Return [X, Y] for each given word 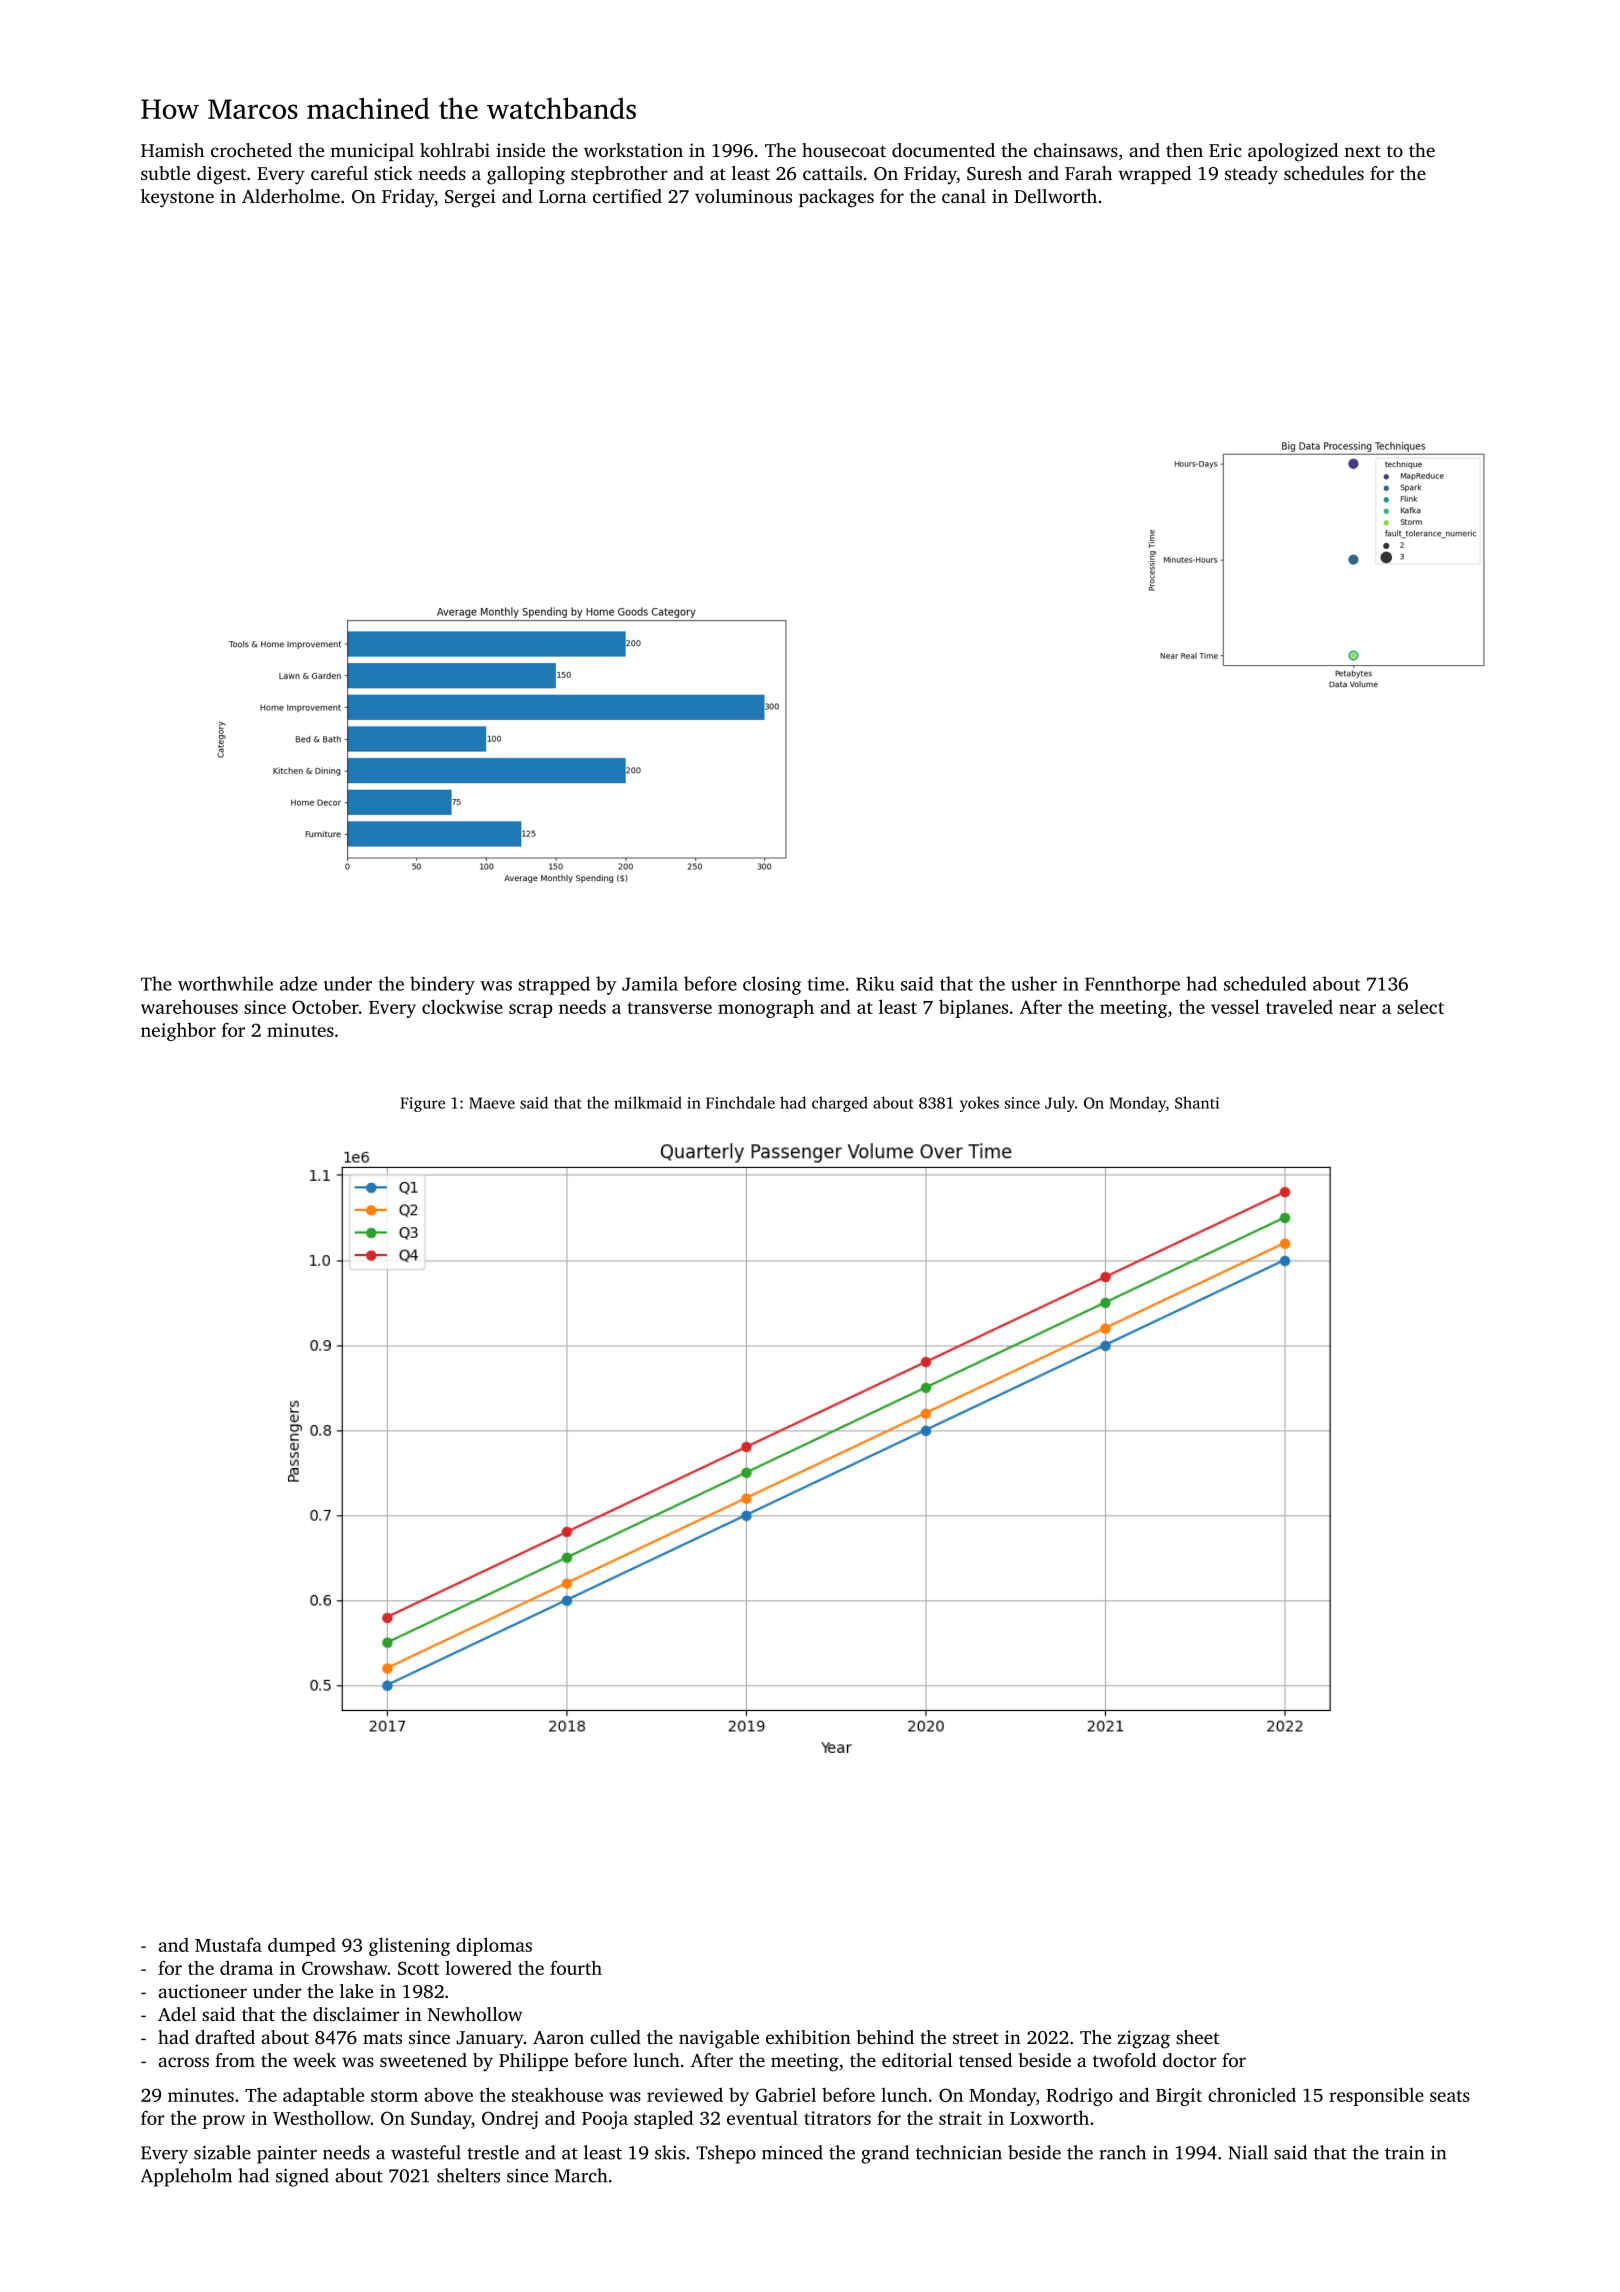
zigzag [1144, 2039]
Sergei [470, 198]
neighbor [178, 1031]
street [976, 2038]
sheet [1197, 2037]
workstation [633, 150]
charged [840, 1104]
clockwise [462, 1006]
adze [298, 983]
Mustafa [228, 1944]
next [1362, 151]
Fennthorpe [1132, 985]
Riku [875, 983]
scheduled [1265, 983]
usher [1034, 983]
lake [356, 1991]
